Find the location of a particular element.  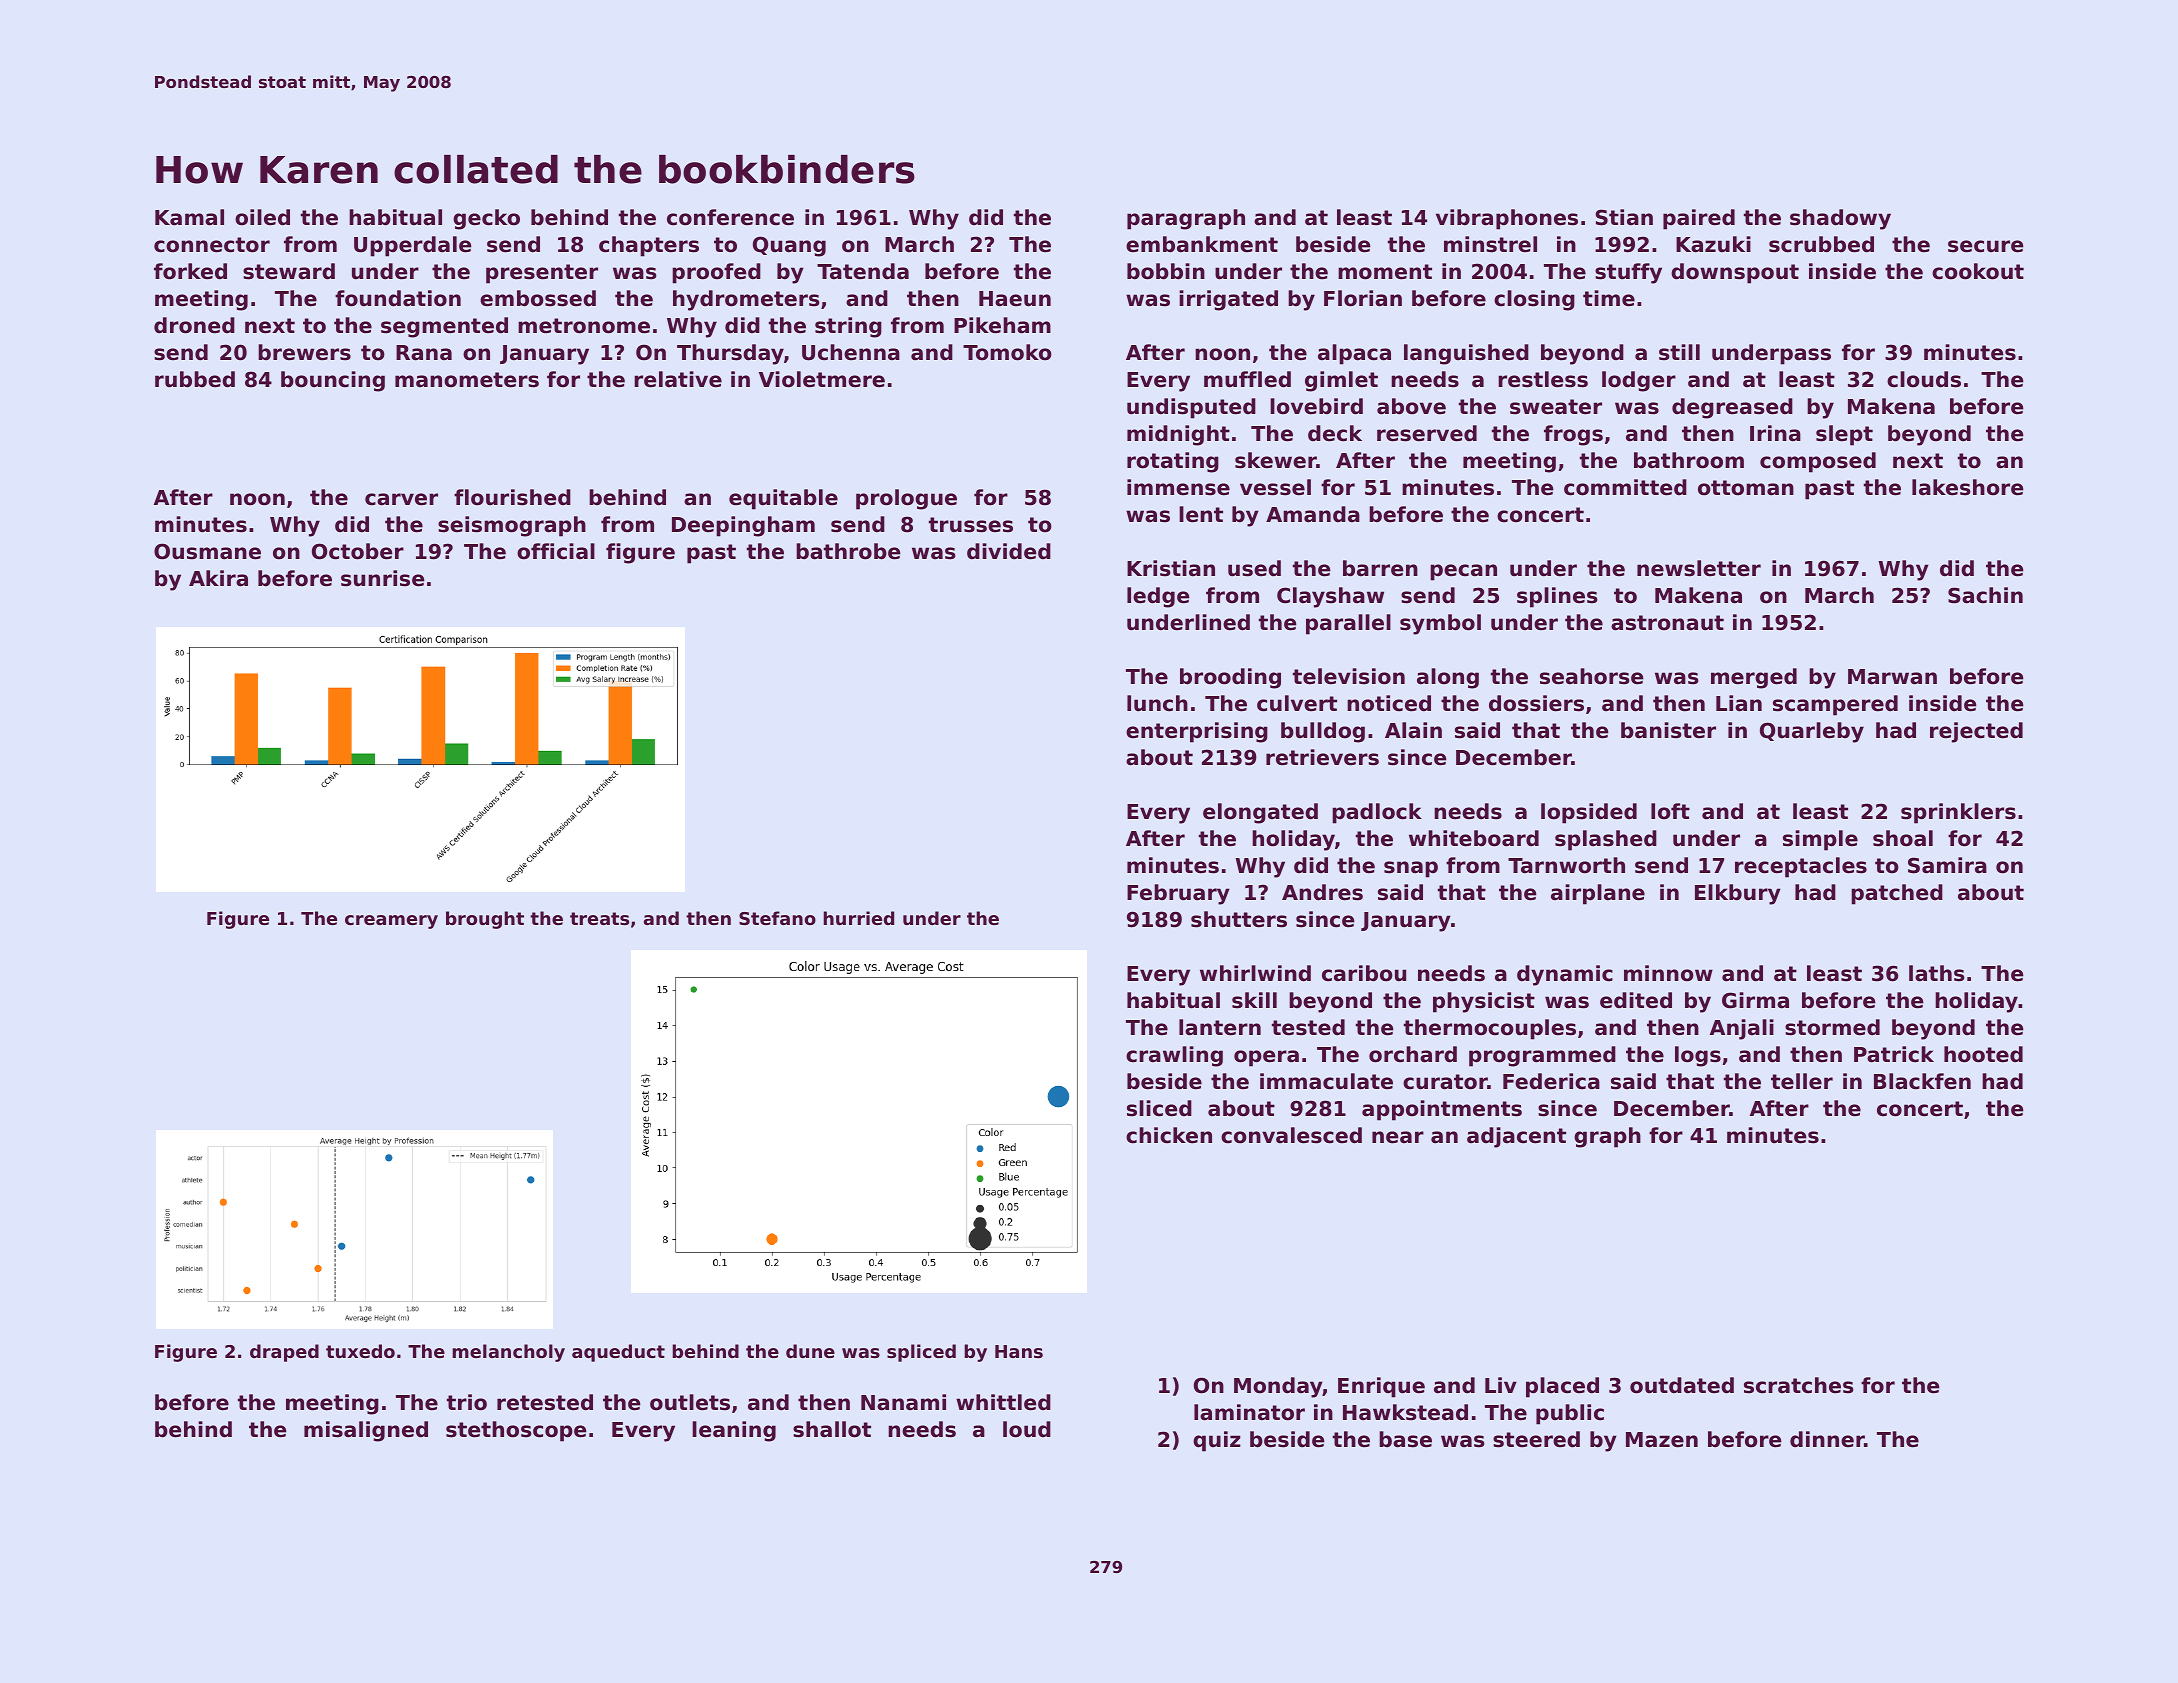

Pikeham is located at coordinates (1002, 325).
